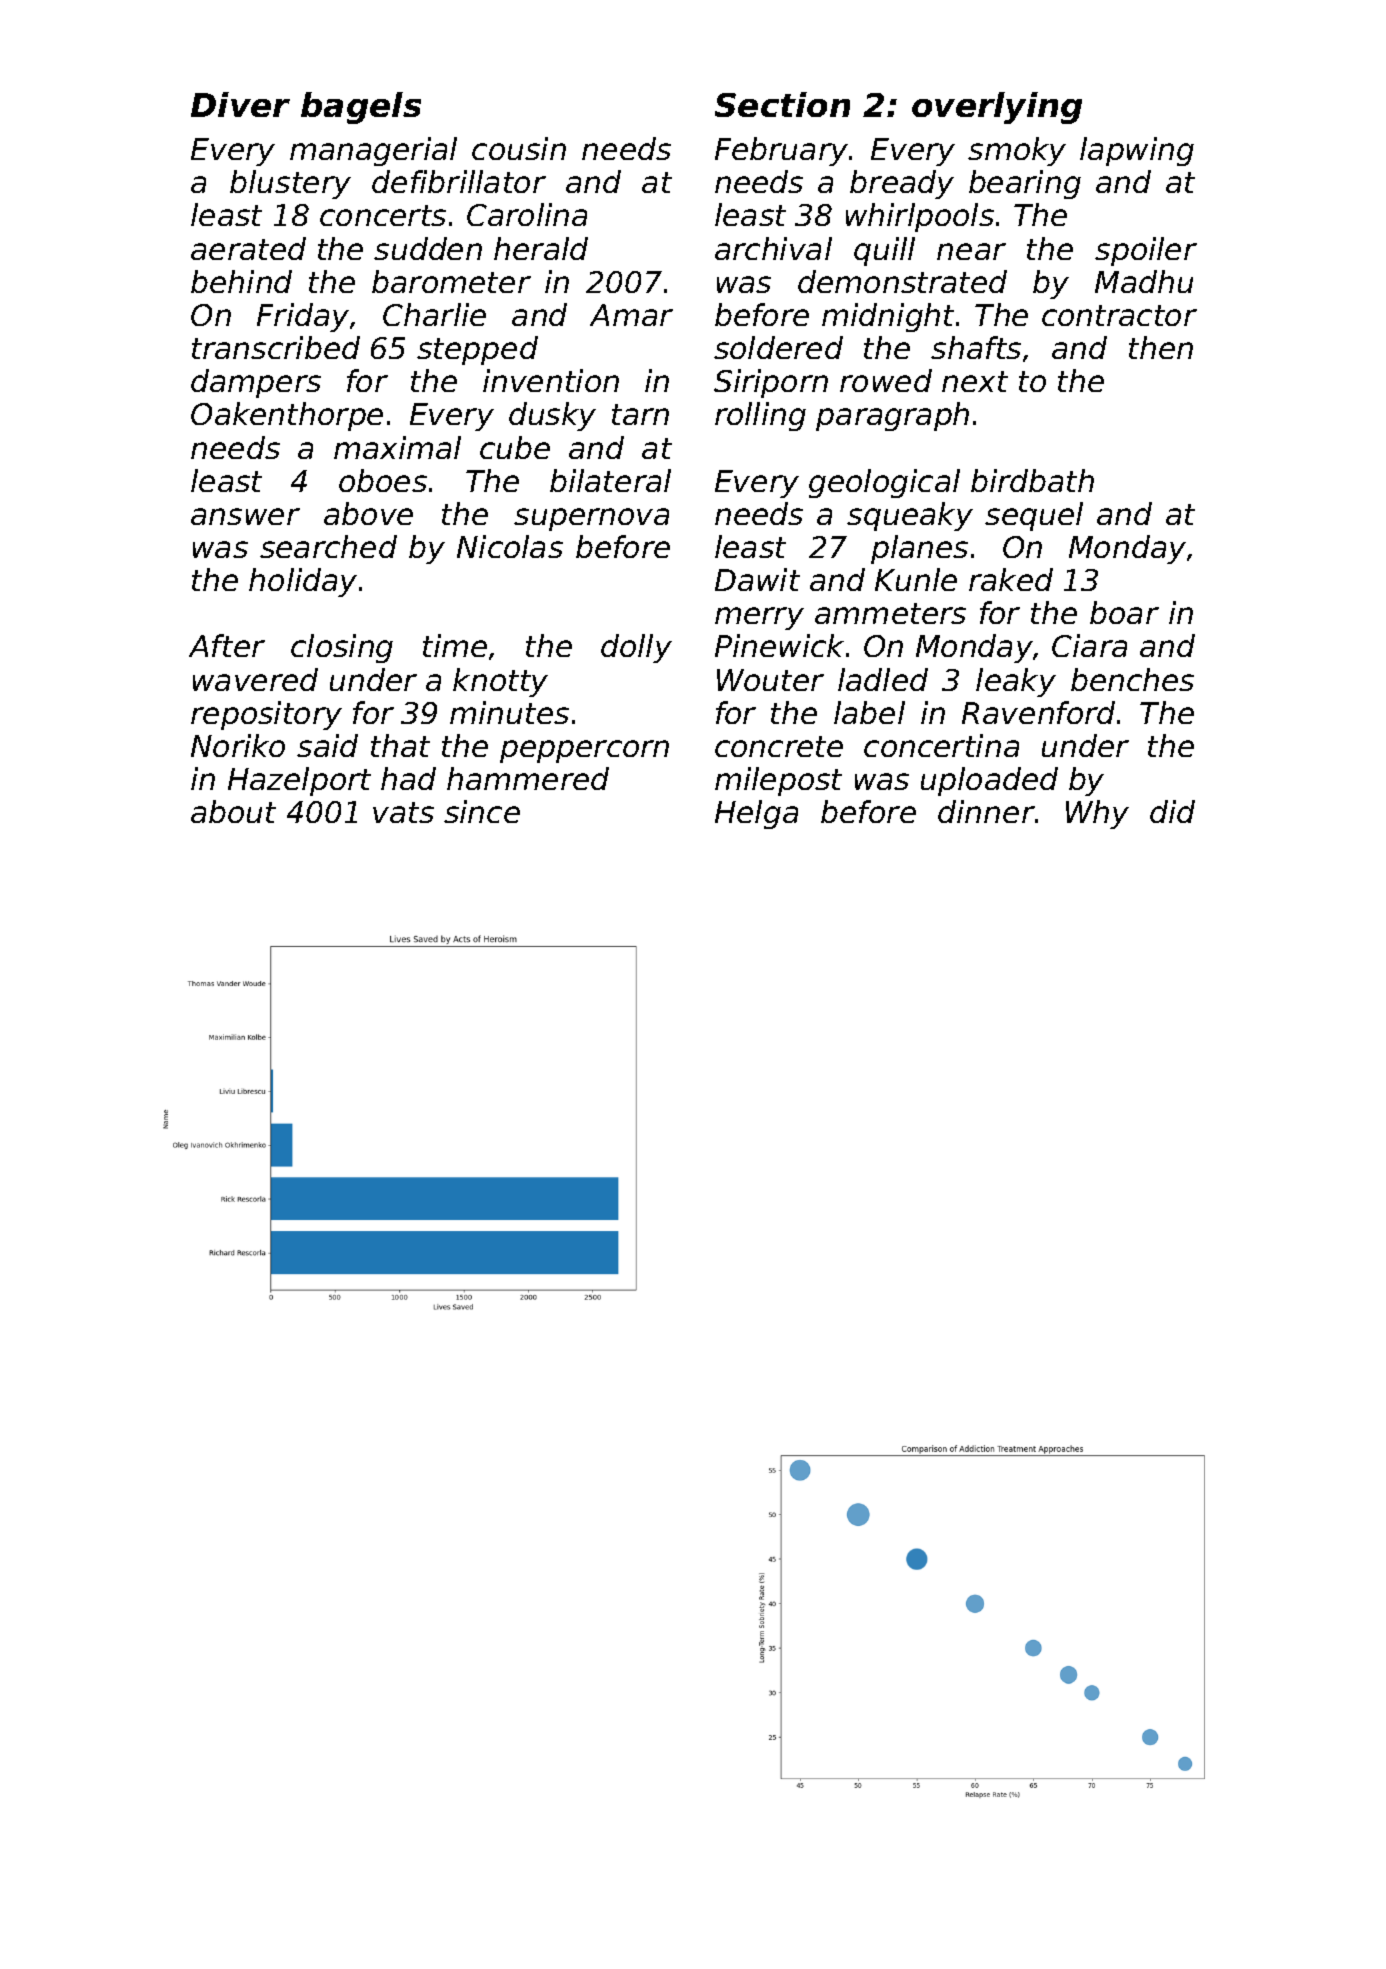 The width and height of the screenshot is (1386, 1969). Describe the element at coordinates (515, 447) in the screenshot. I see `cube` at that location.
